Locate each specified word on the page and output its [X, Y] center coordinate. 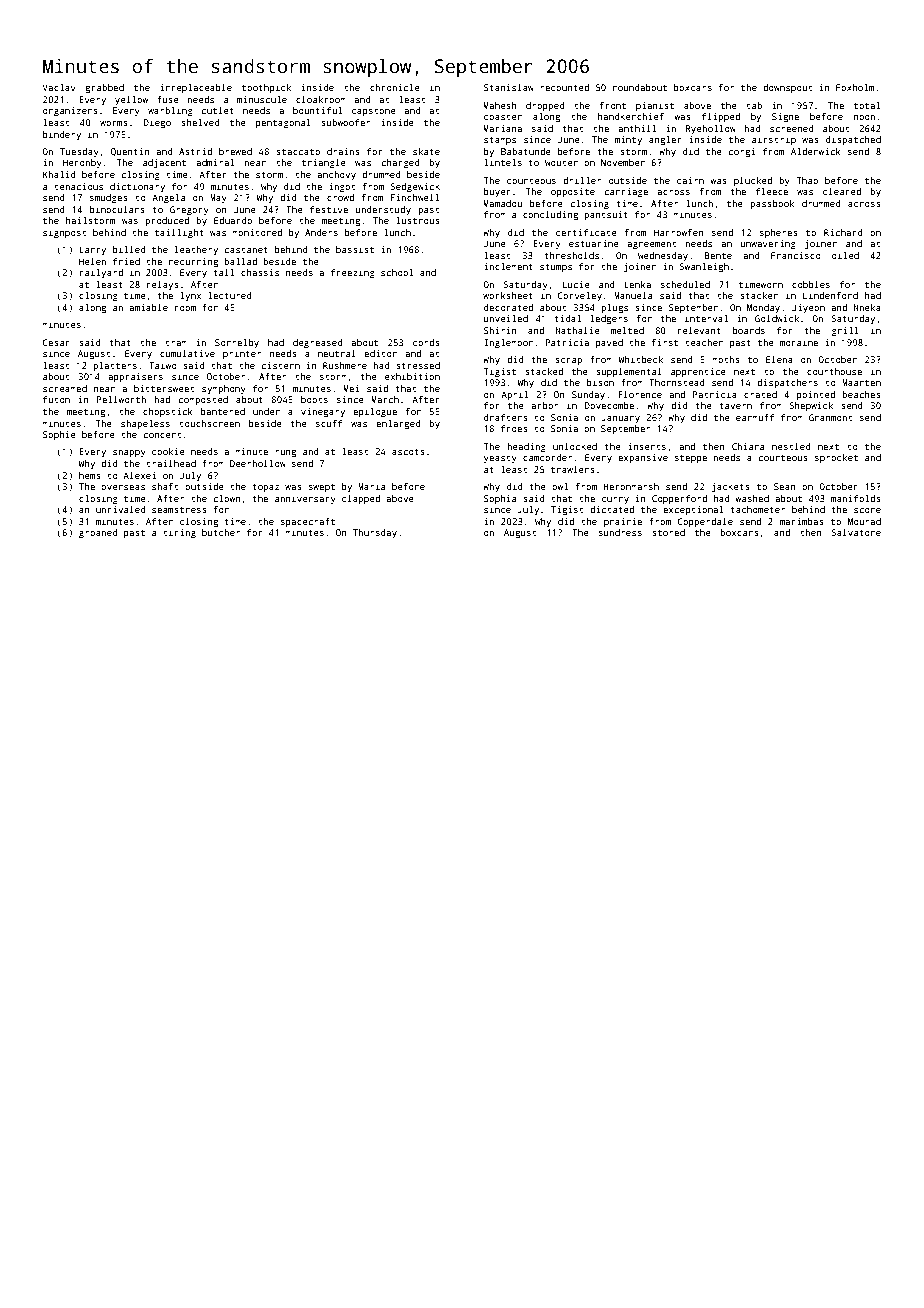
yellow [131, 100]
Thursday [375, 533]
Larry [92, 250]
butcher [221, 532]
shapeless [145, 424]
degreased [318, 343]
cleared [842, 191]
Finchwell [415, 197]
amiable [148, 307]
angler [665, 140]
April [515, 395]
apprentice [698, 372]
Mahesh [500, 105]
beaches [861, 394]
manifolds [856, 498]
